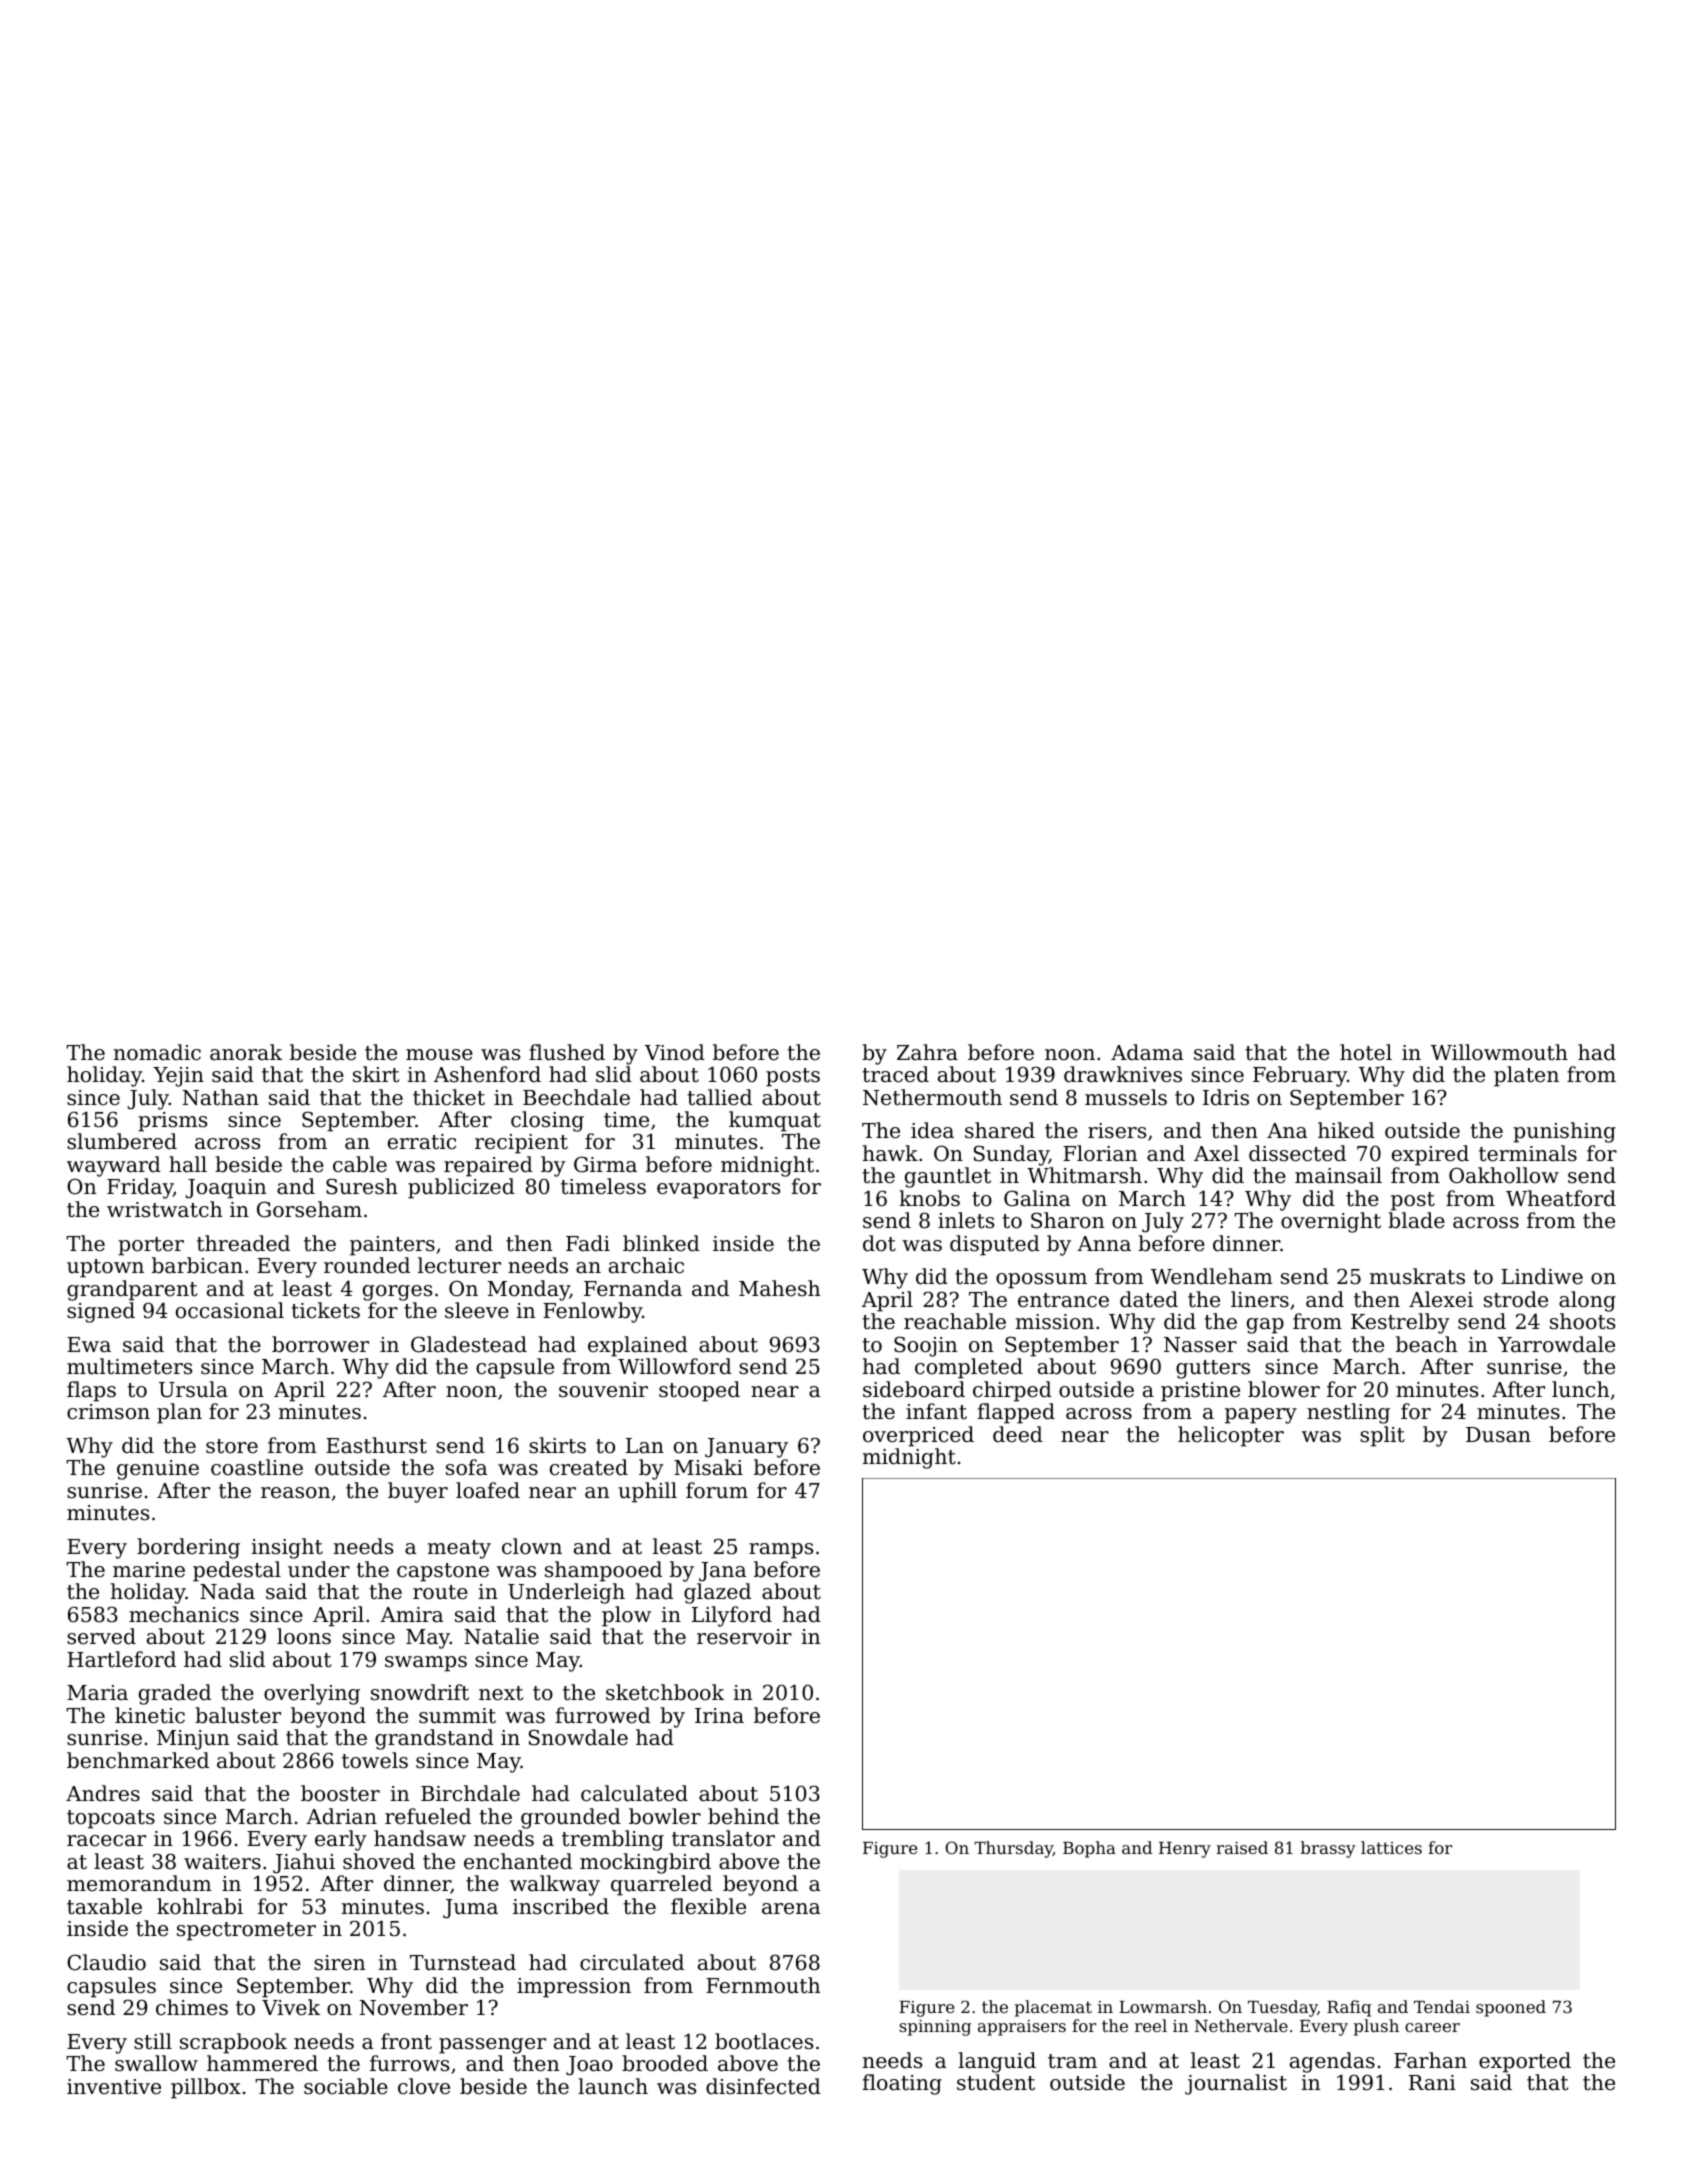 The image size is (1683, 2178). I want to click on Bopha, so click(1089, 1849).
